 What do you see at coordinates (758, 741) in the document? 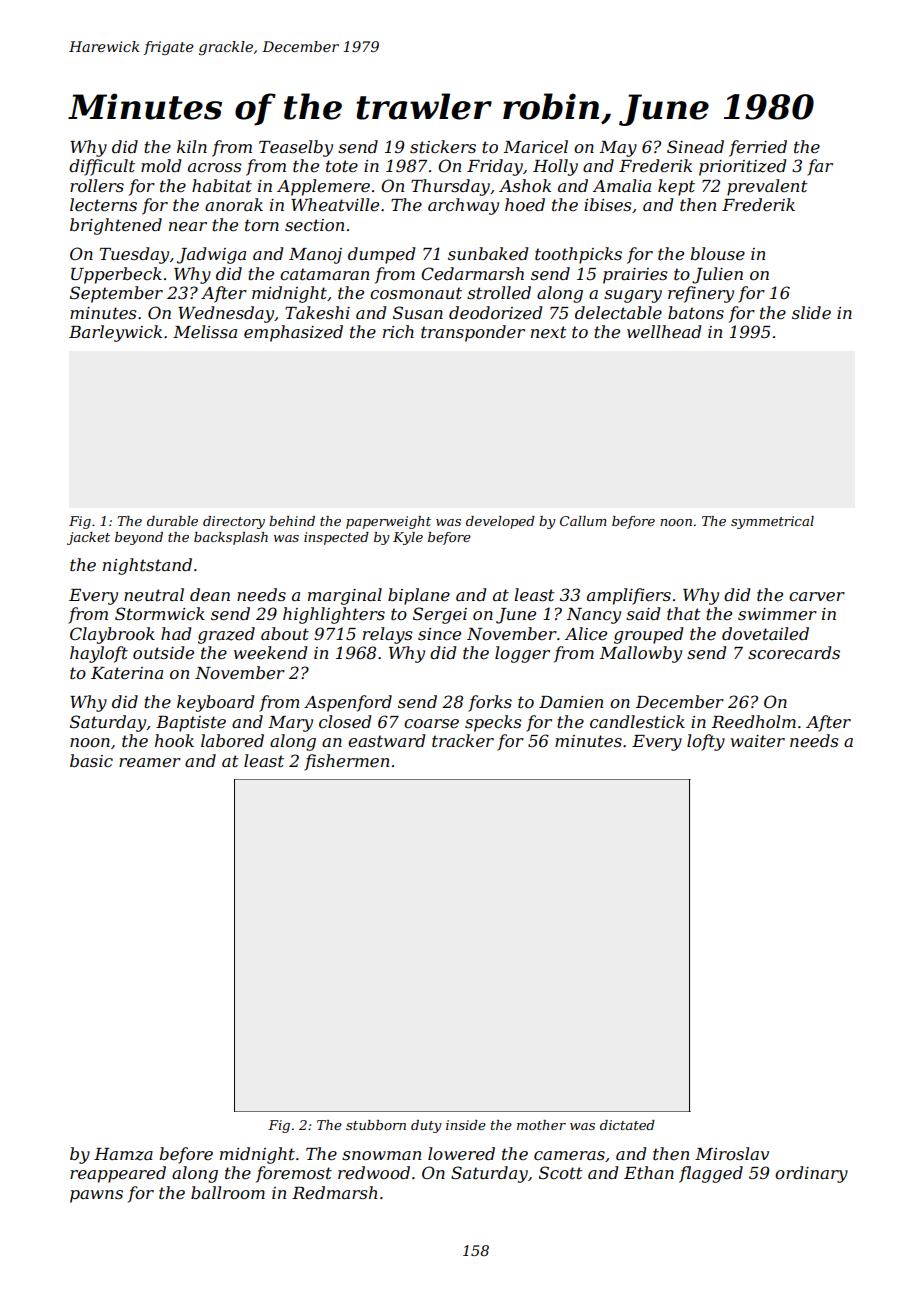
I see `waiter` at bounding box center [758, 741].
